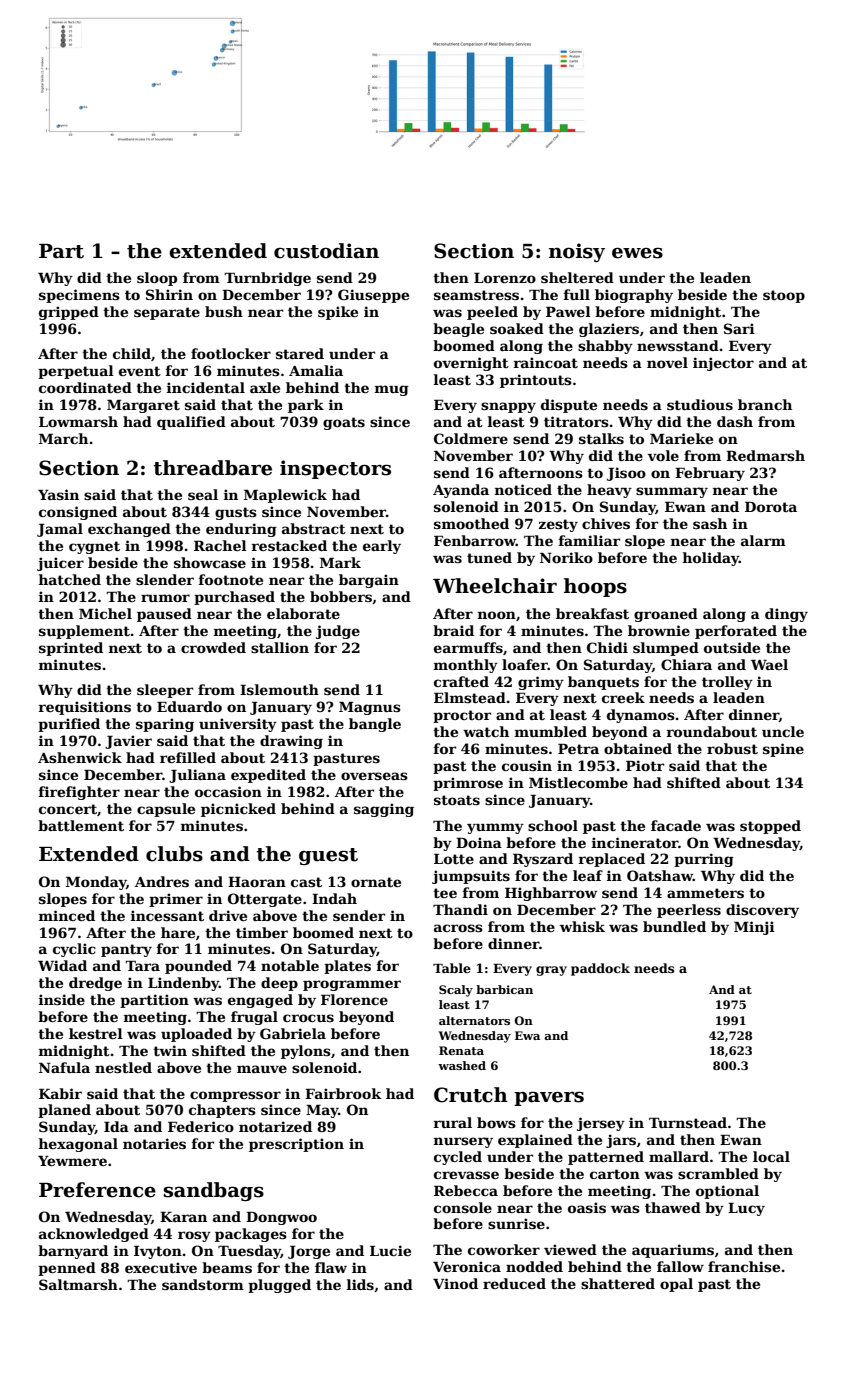  Describe the element at coordinates (471, 523) in the screenshot. I see `smoothed` at that location.
